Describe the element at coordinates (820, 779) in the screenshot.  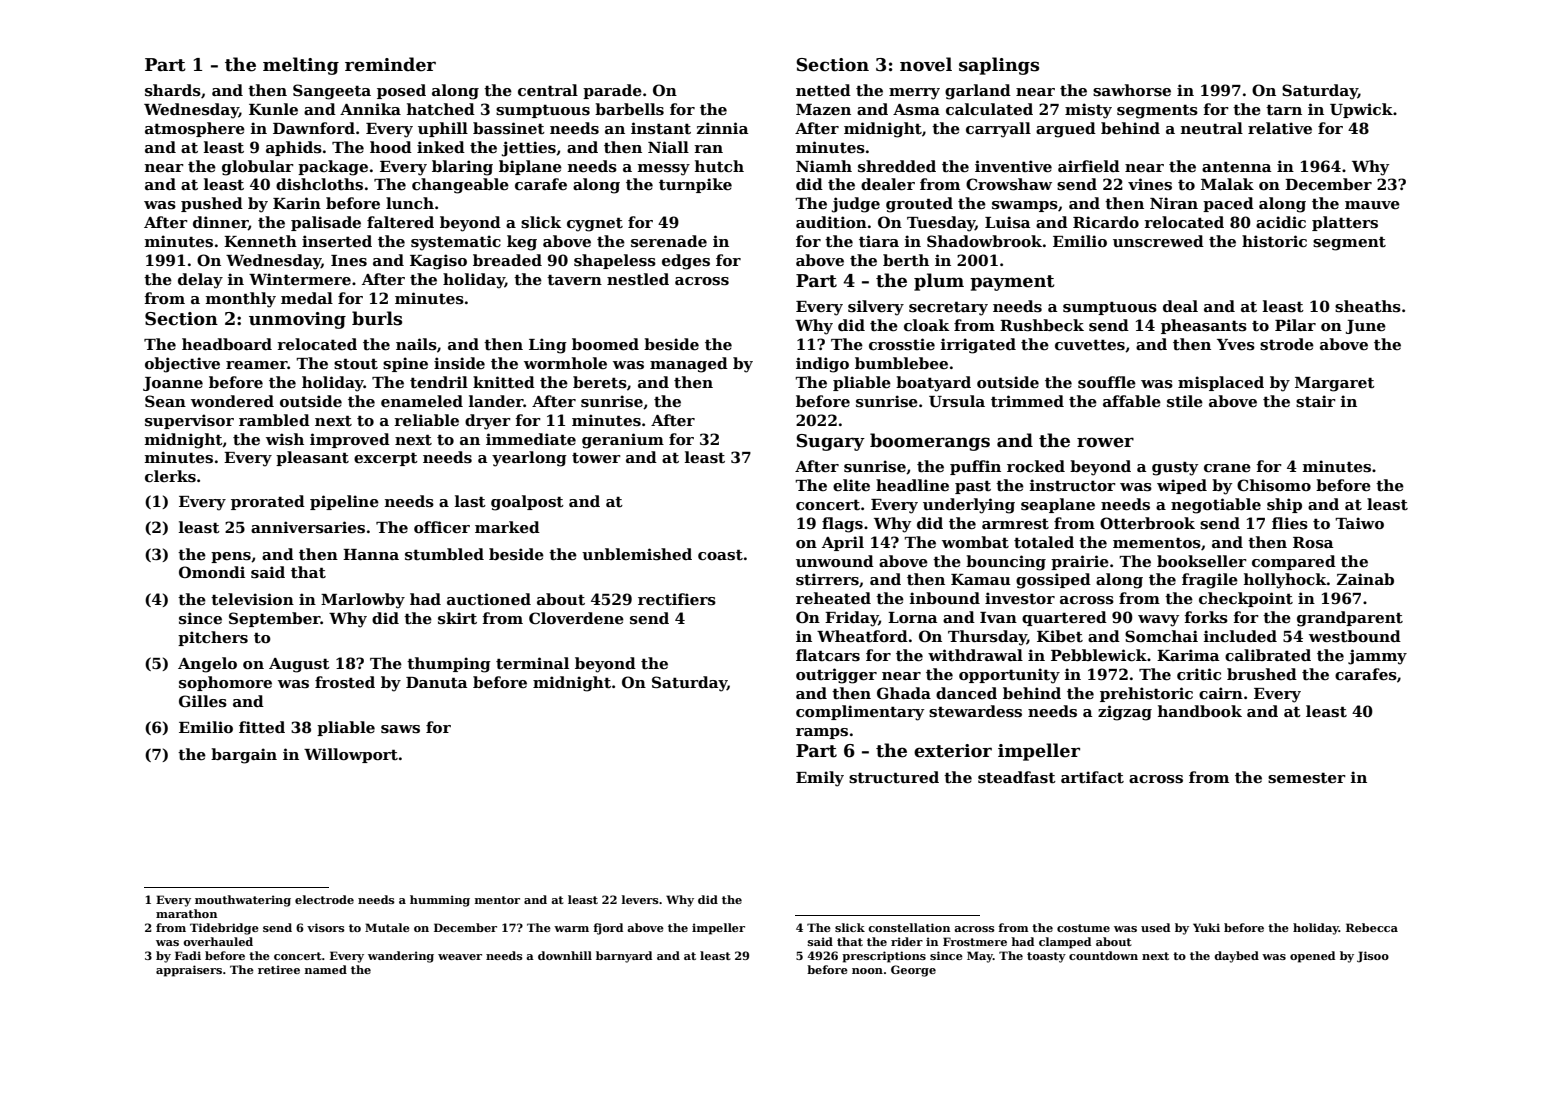
I see `Emily` at that location.
